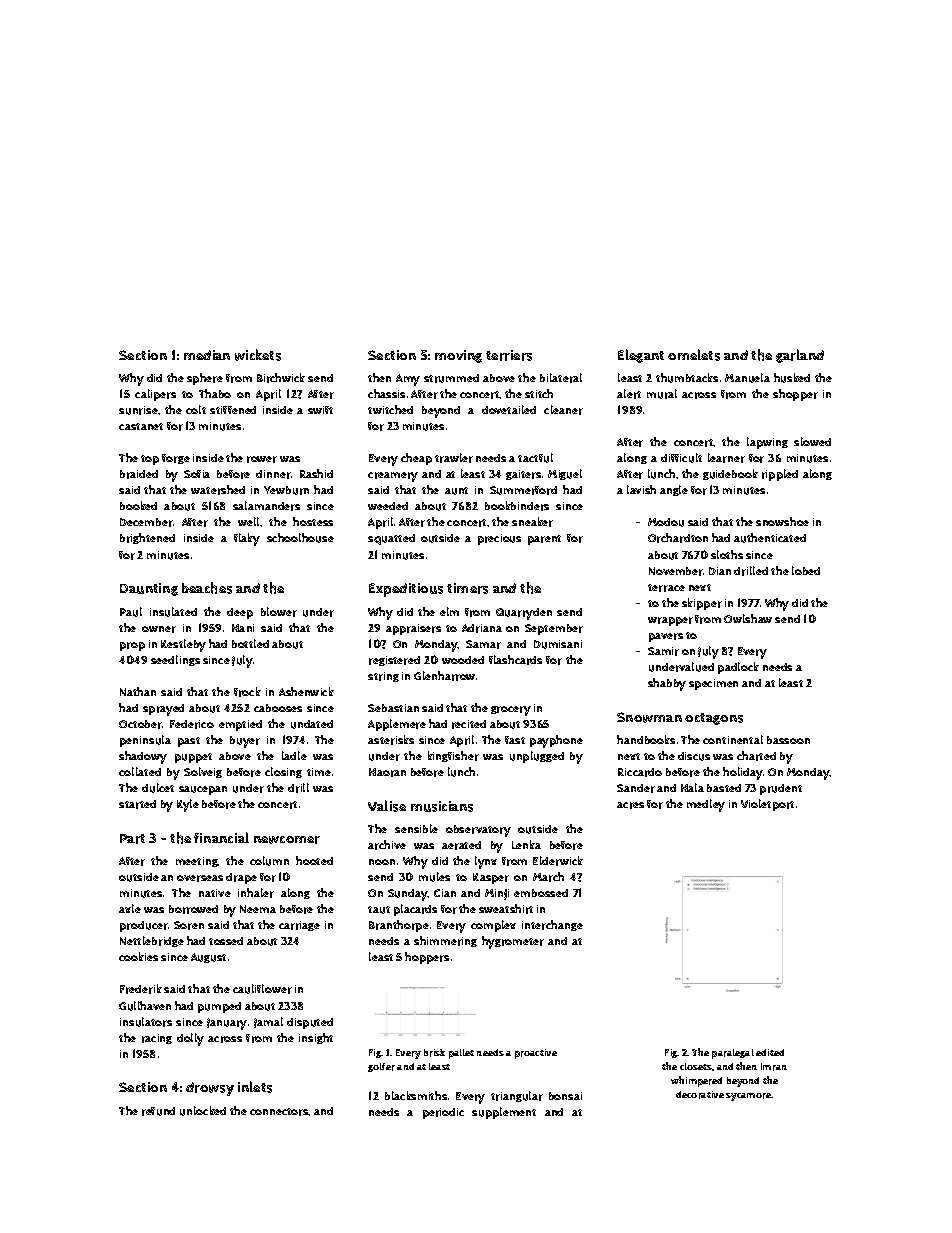 The height and width of the screenshot is (1233, 952). What do you see at coordinates (806, 570) in the screenshot?
I see `lobed` at bounding box center [806, 570].
